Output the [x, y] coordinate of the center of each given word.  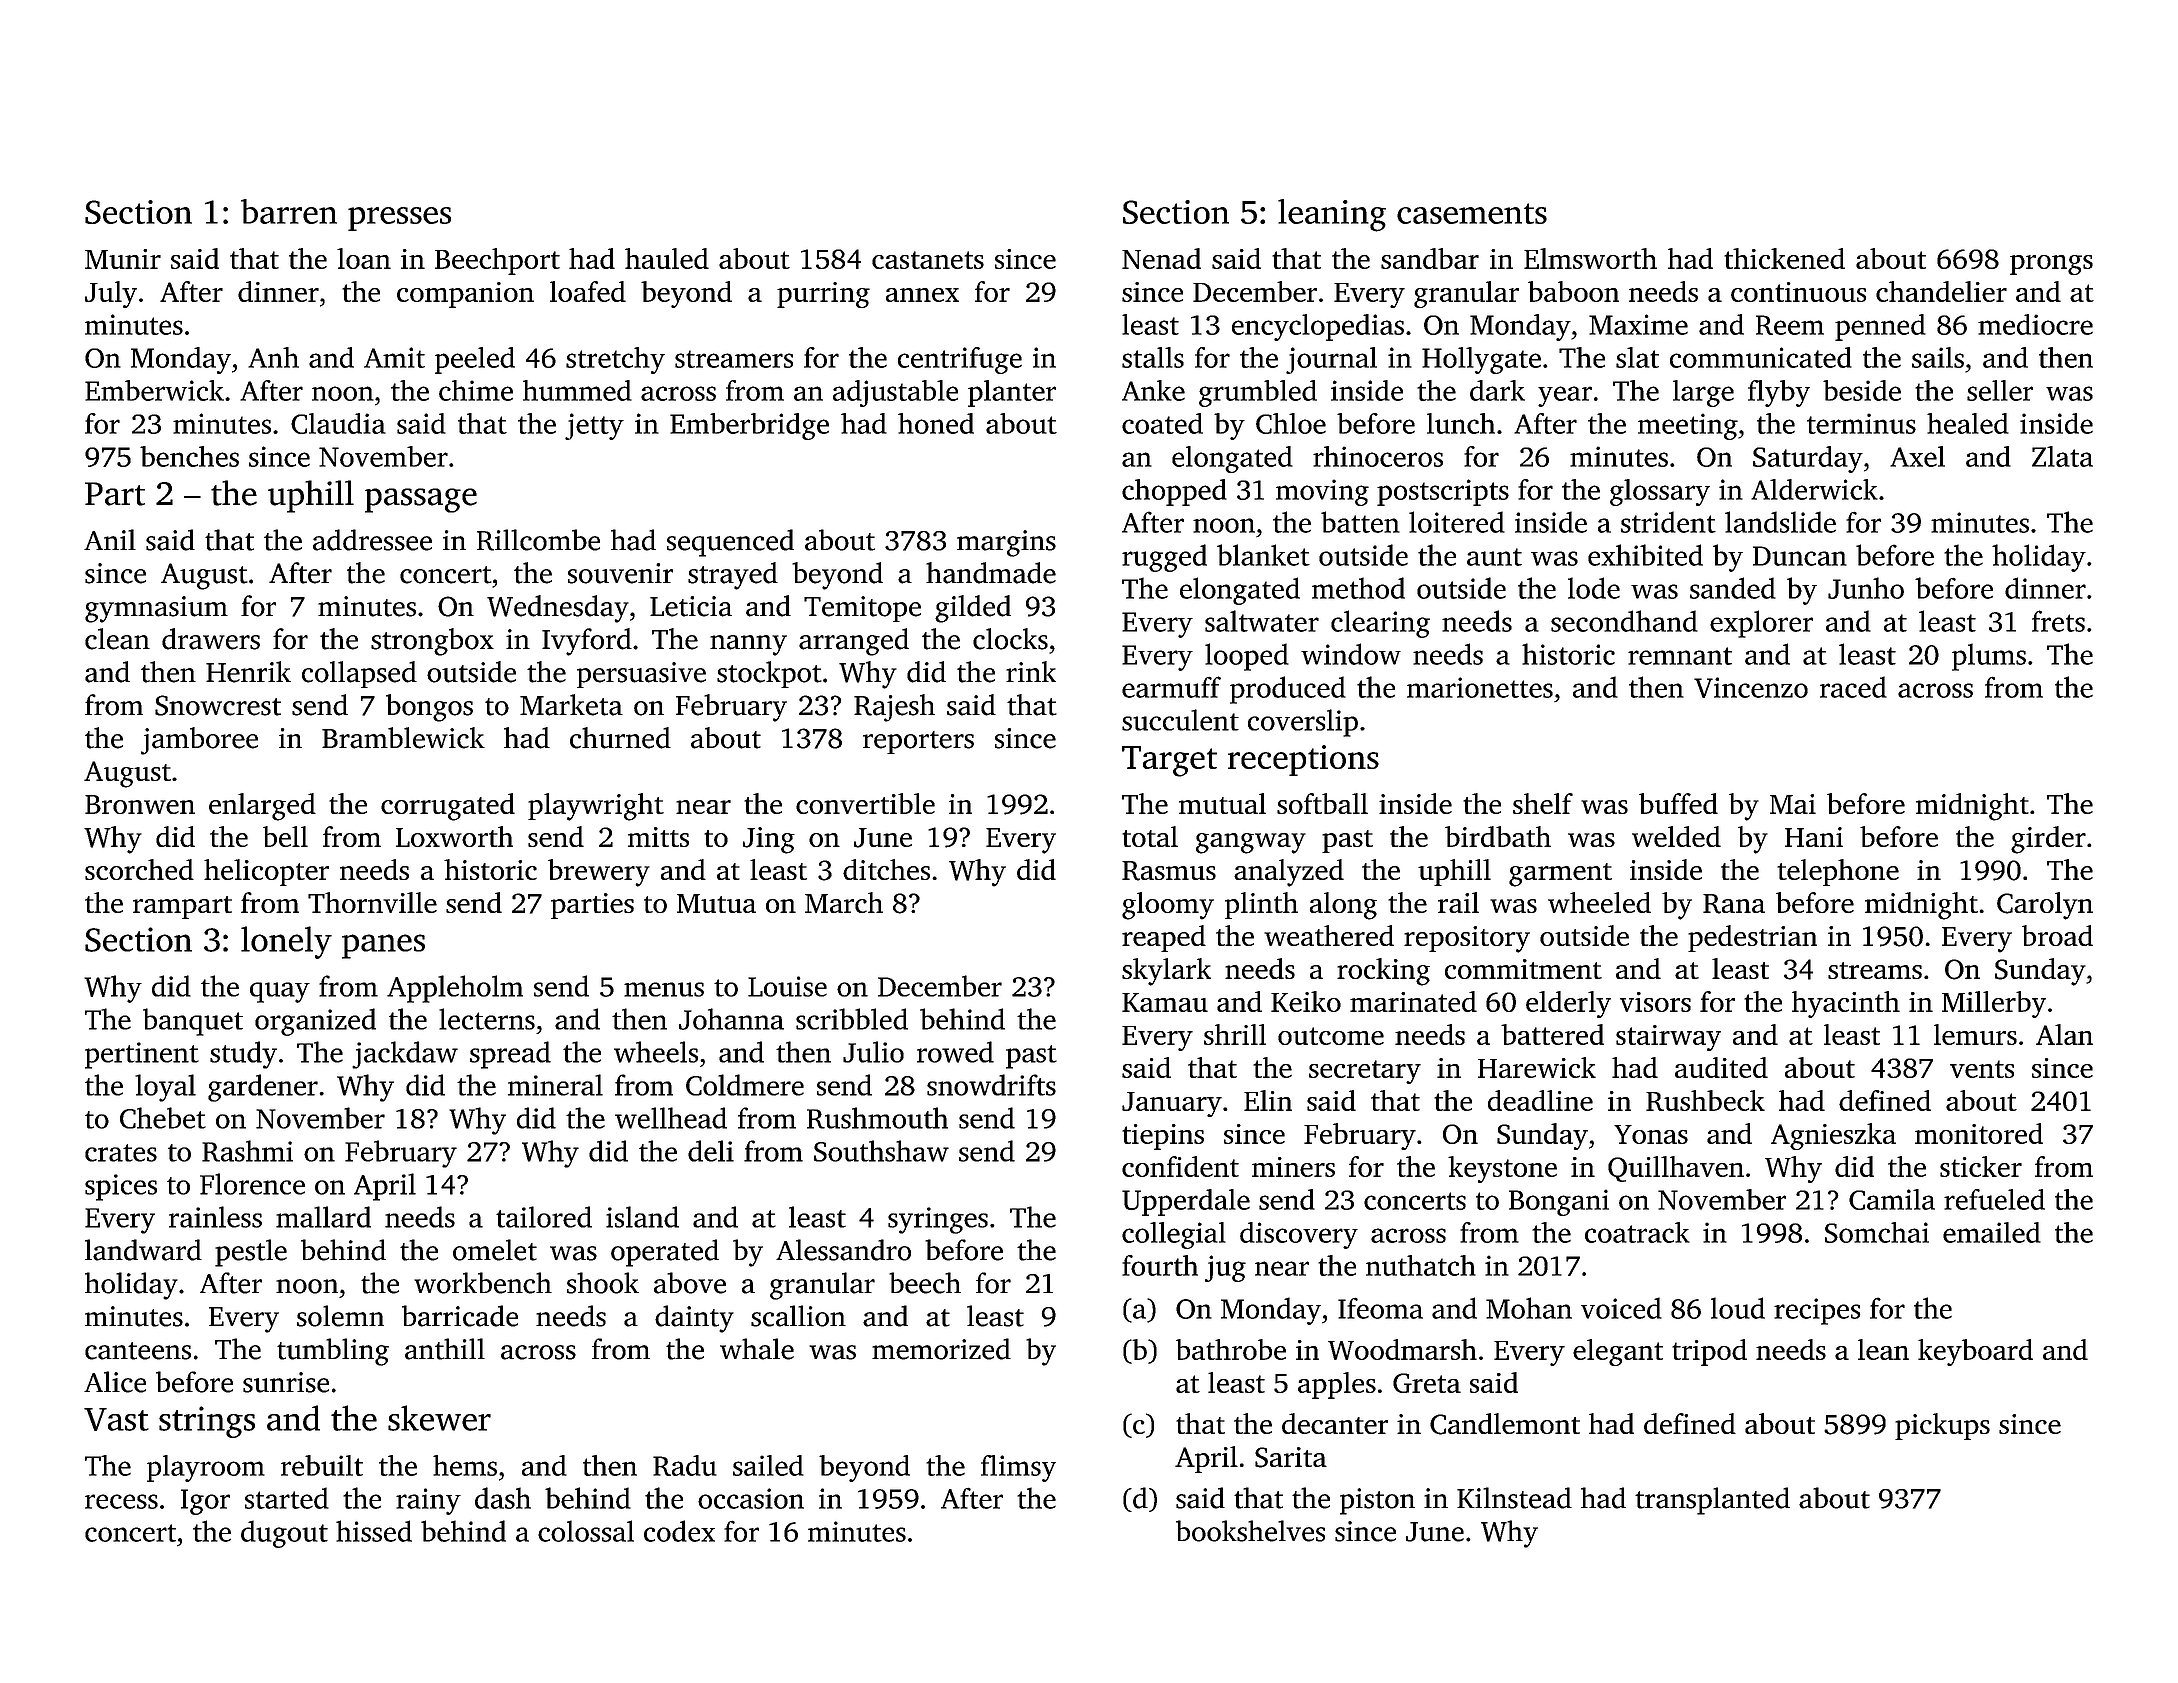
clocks [1010, 639]
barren [289, 211]
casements [1472, 213]
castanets [928, 260]
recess [121, 1501]
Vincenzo [1751, 687]
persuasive [641, 675]
